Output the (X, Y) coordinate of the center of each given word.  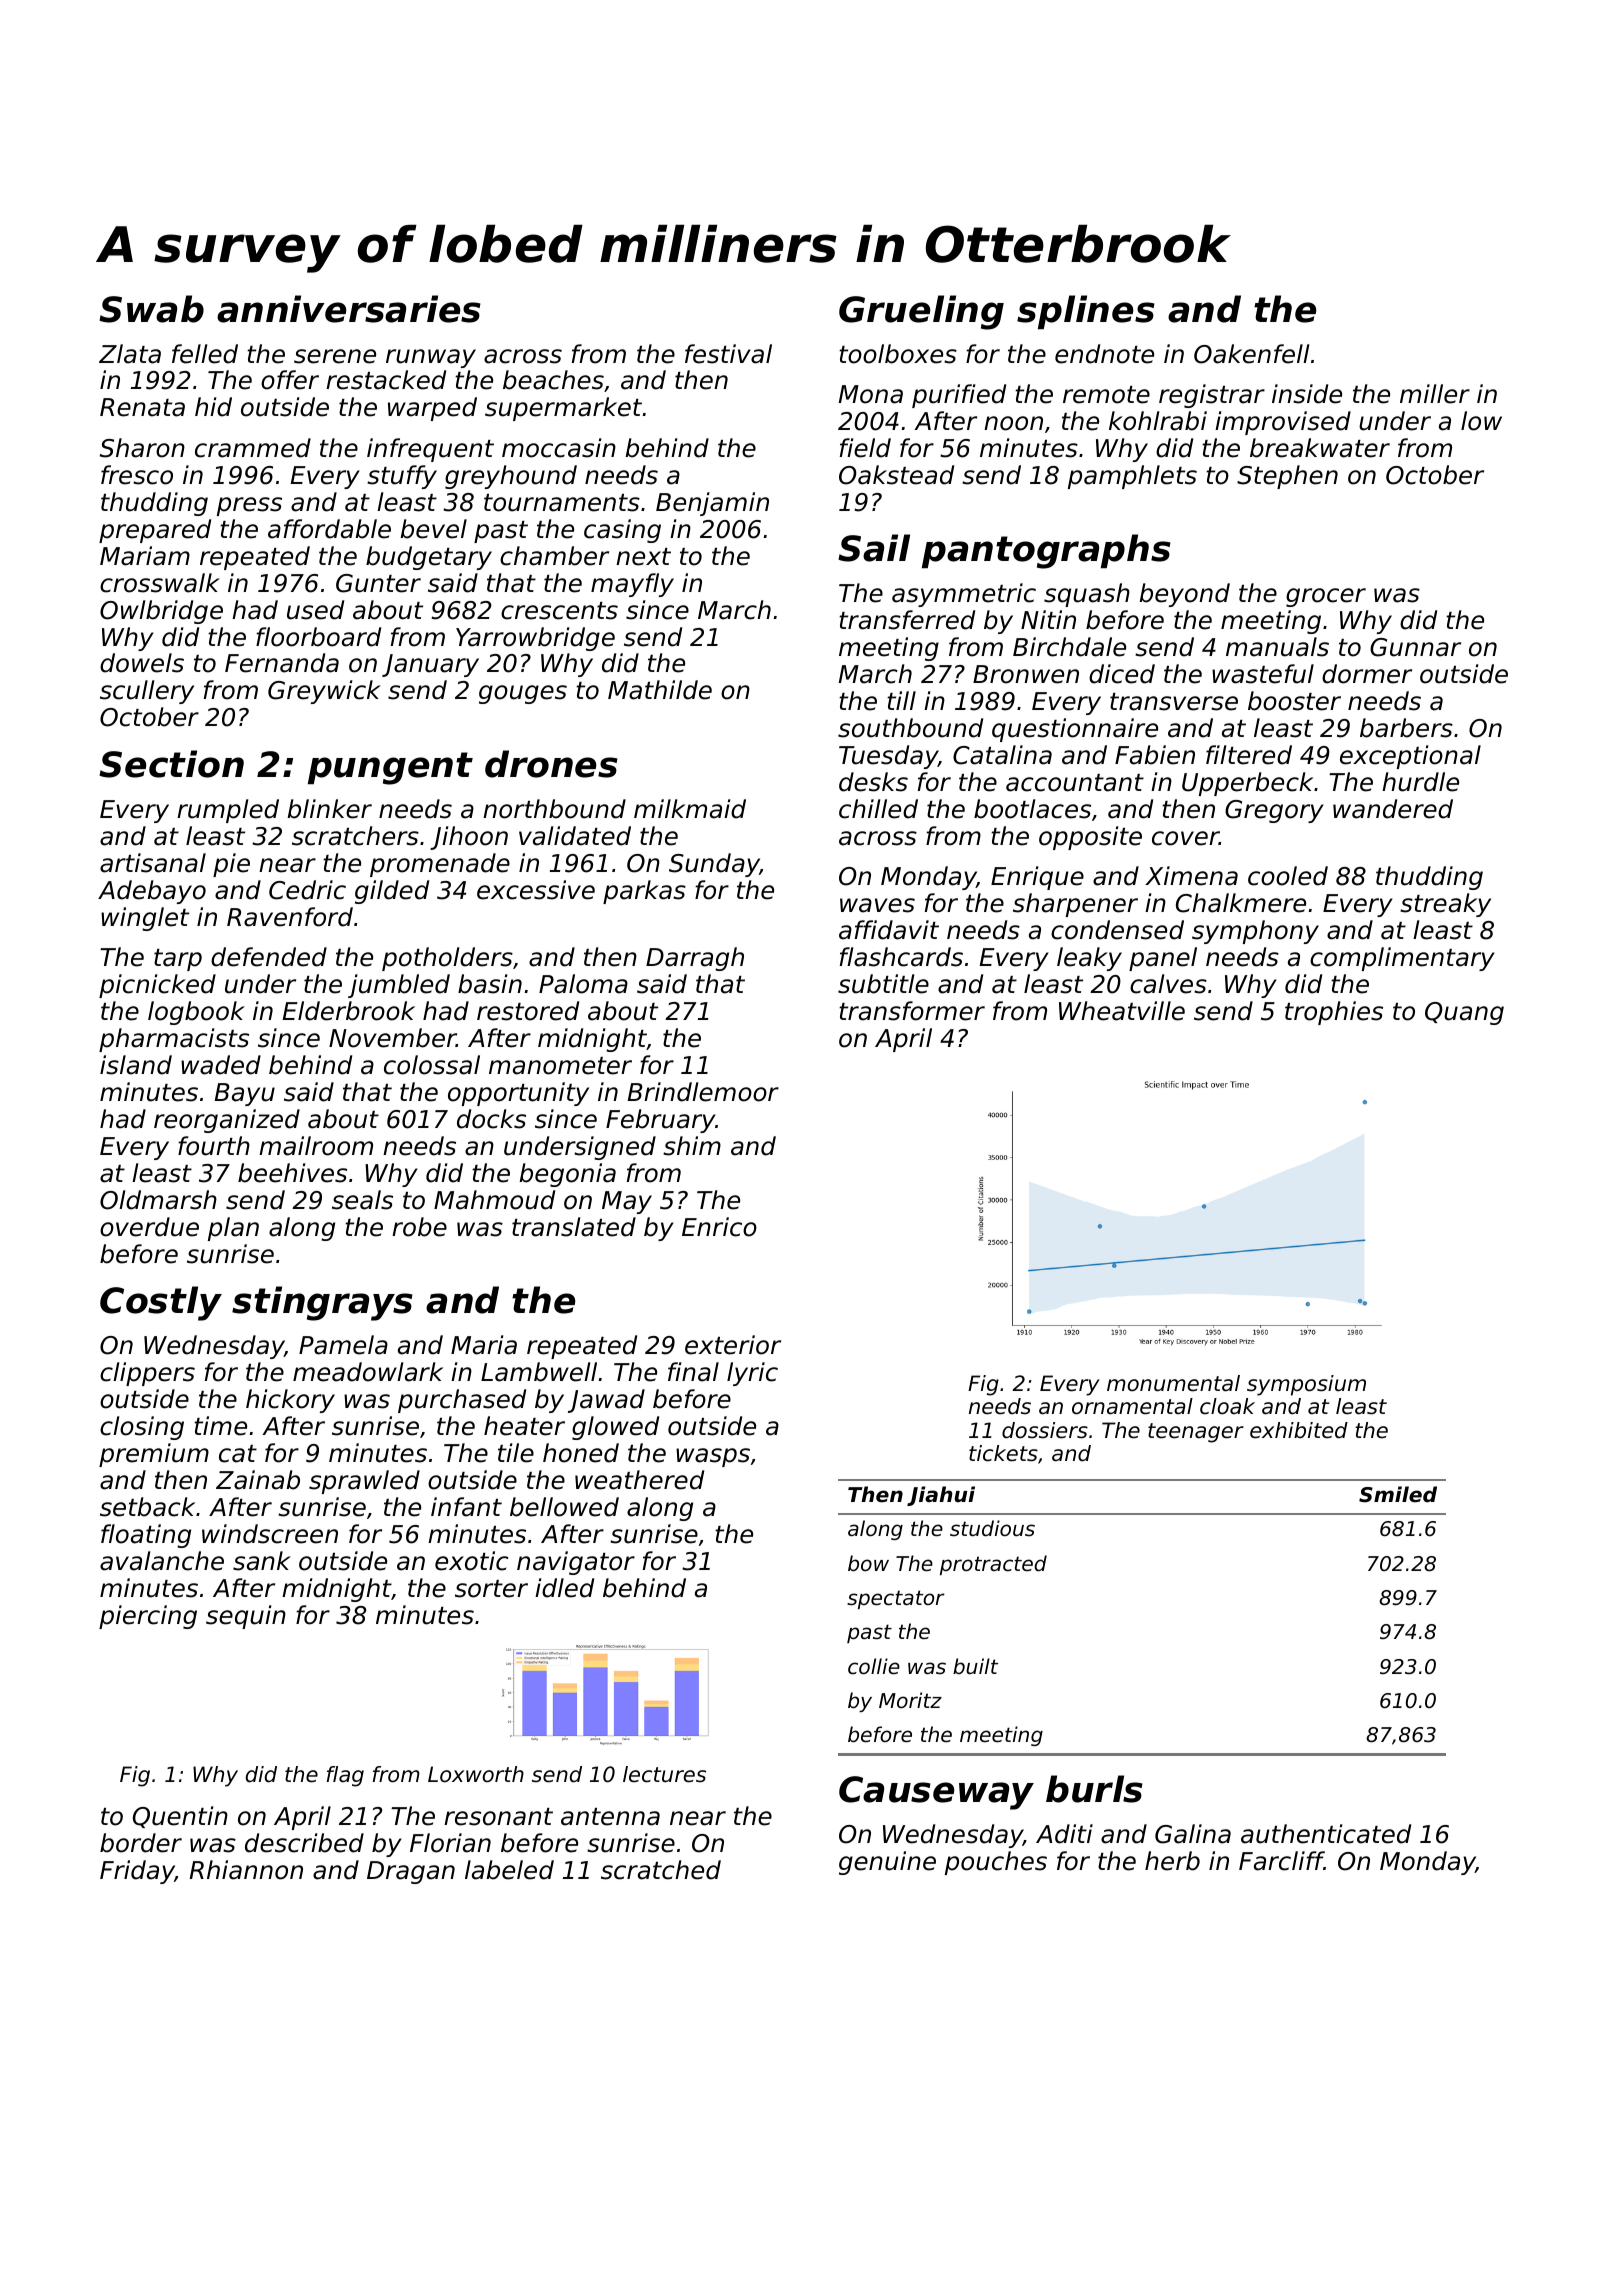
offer (290, 380)
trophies (1334, 1013)
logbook (196, 1013)
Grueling (921, 312)
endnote (1104, 354)
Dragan (411, 1872)
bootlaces (1032, 809)
